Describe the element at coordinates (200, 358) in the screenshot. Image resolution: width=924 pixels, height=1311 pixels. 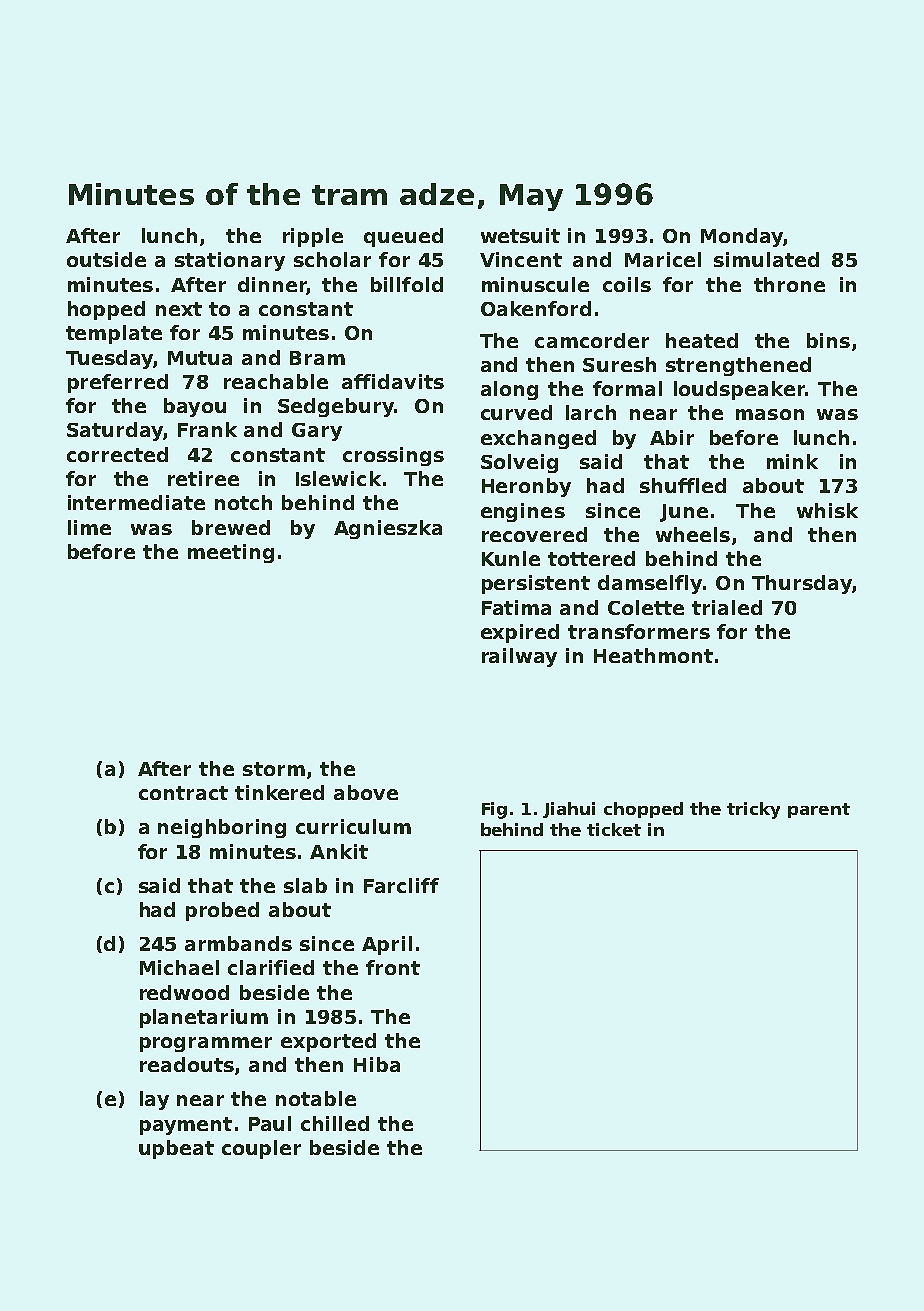
I see `Mutua` at that location.
